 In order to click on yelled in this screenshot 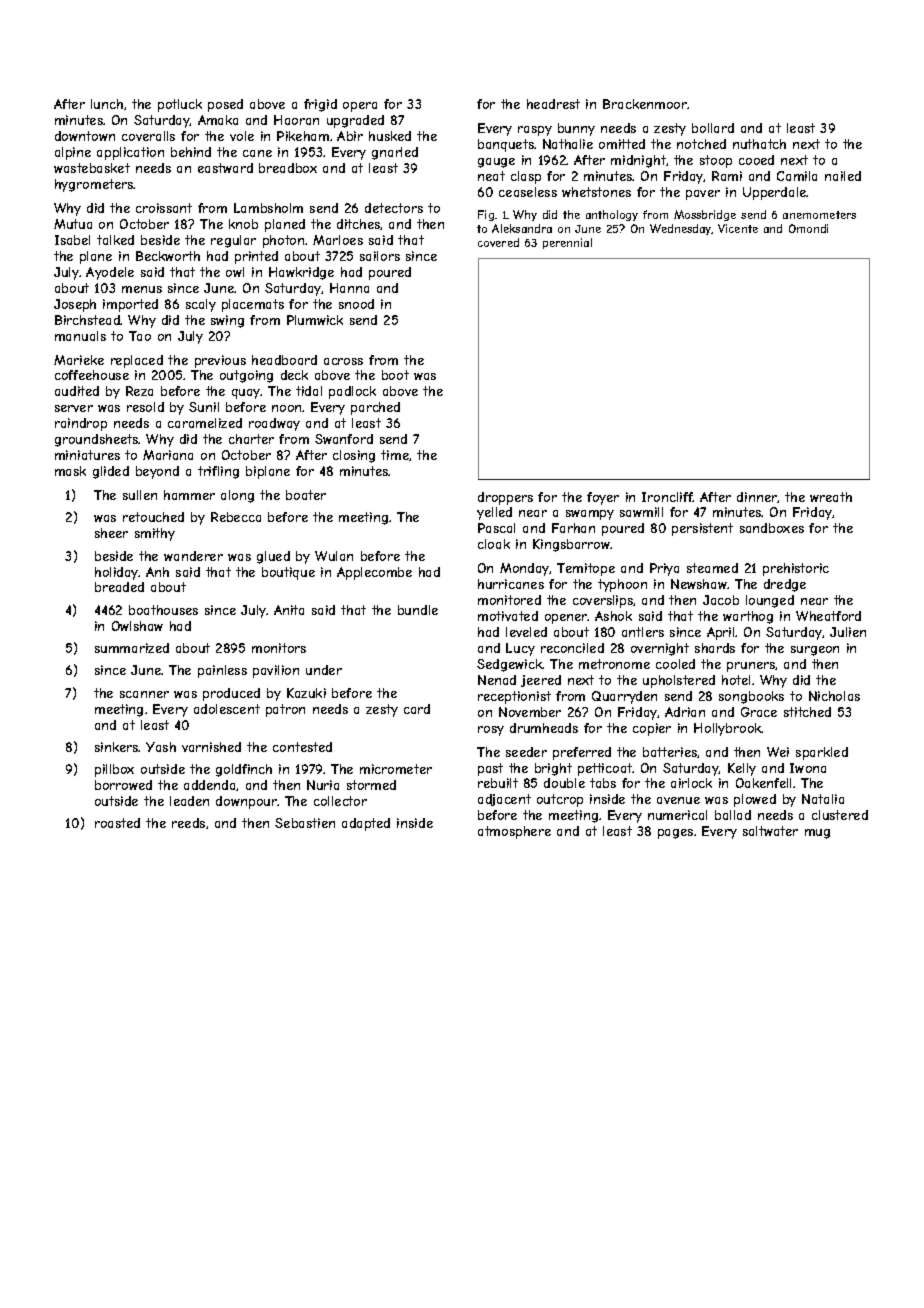, I will do `click(494, 513)`.
